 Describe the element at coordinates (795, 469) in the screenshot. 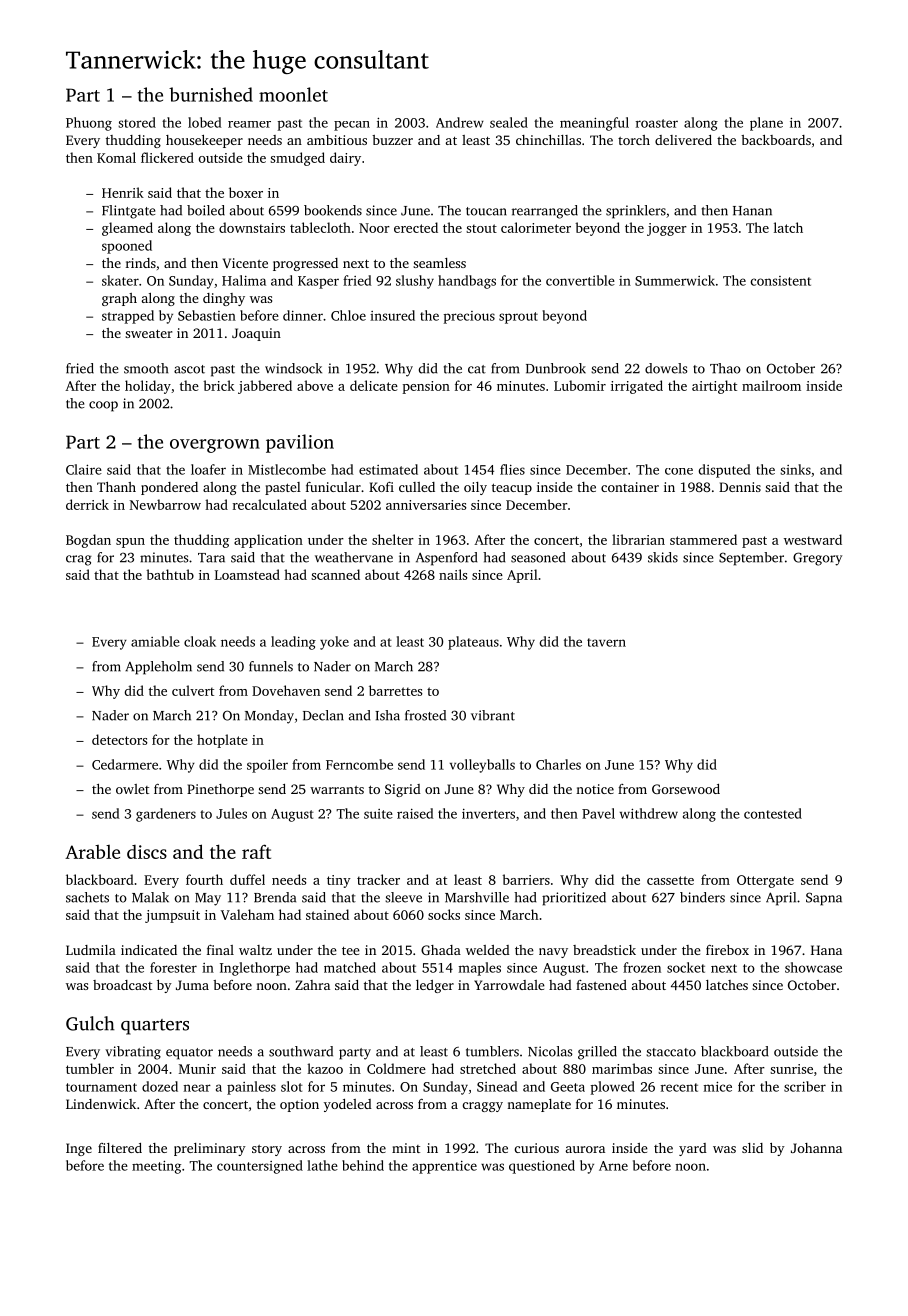

I see `sinks` at that location.
